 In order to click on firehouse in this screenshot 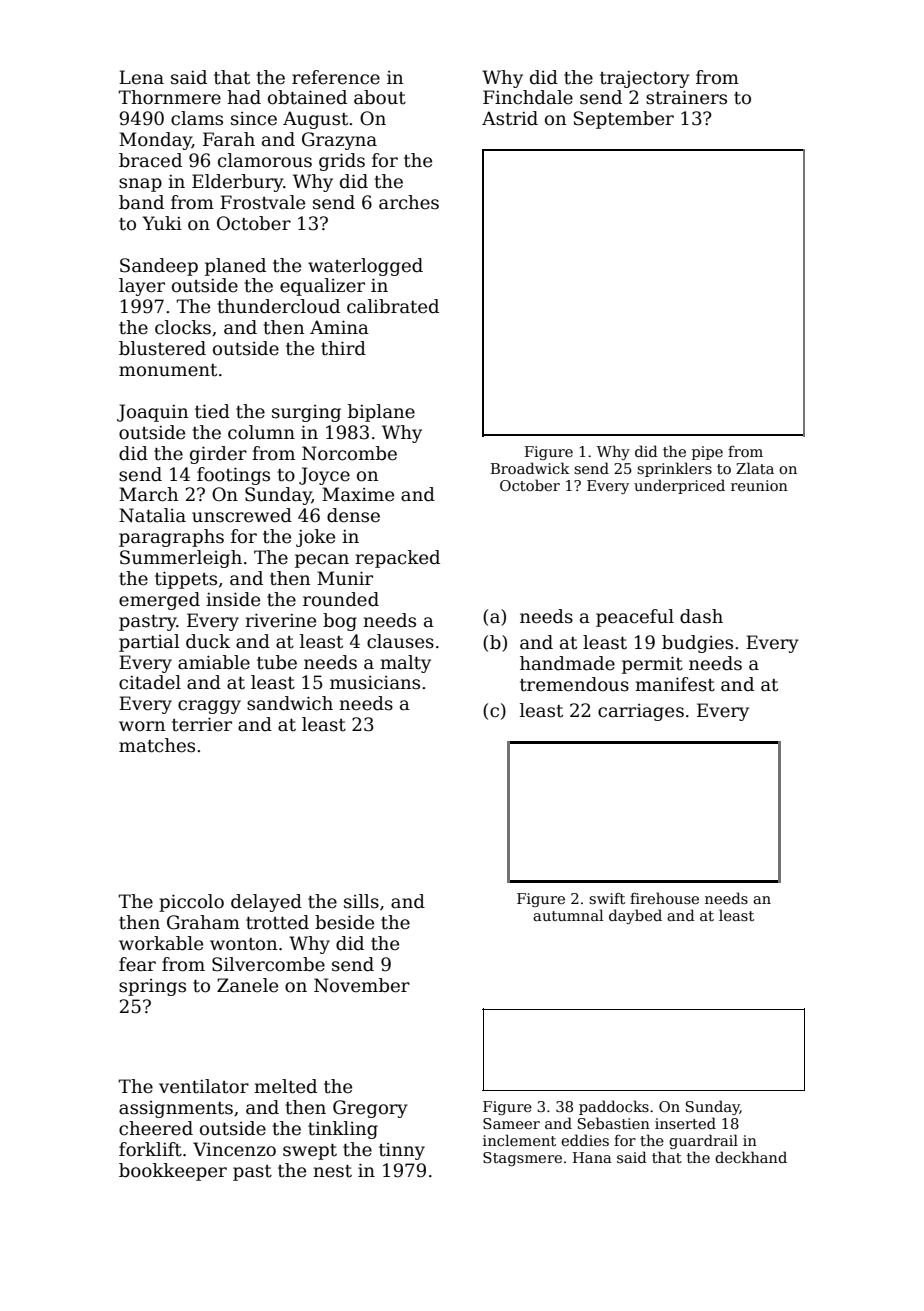, I will do `click(664, 898)`.
